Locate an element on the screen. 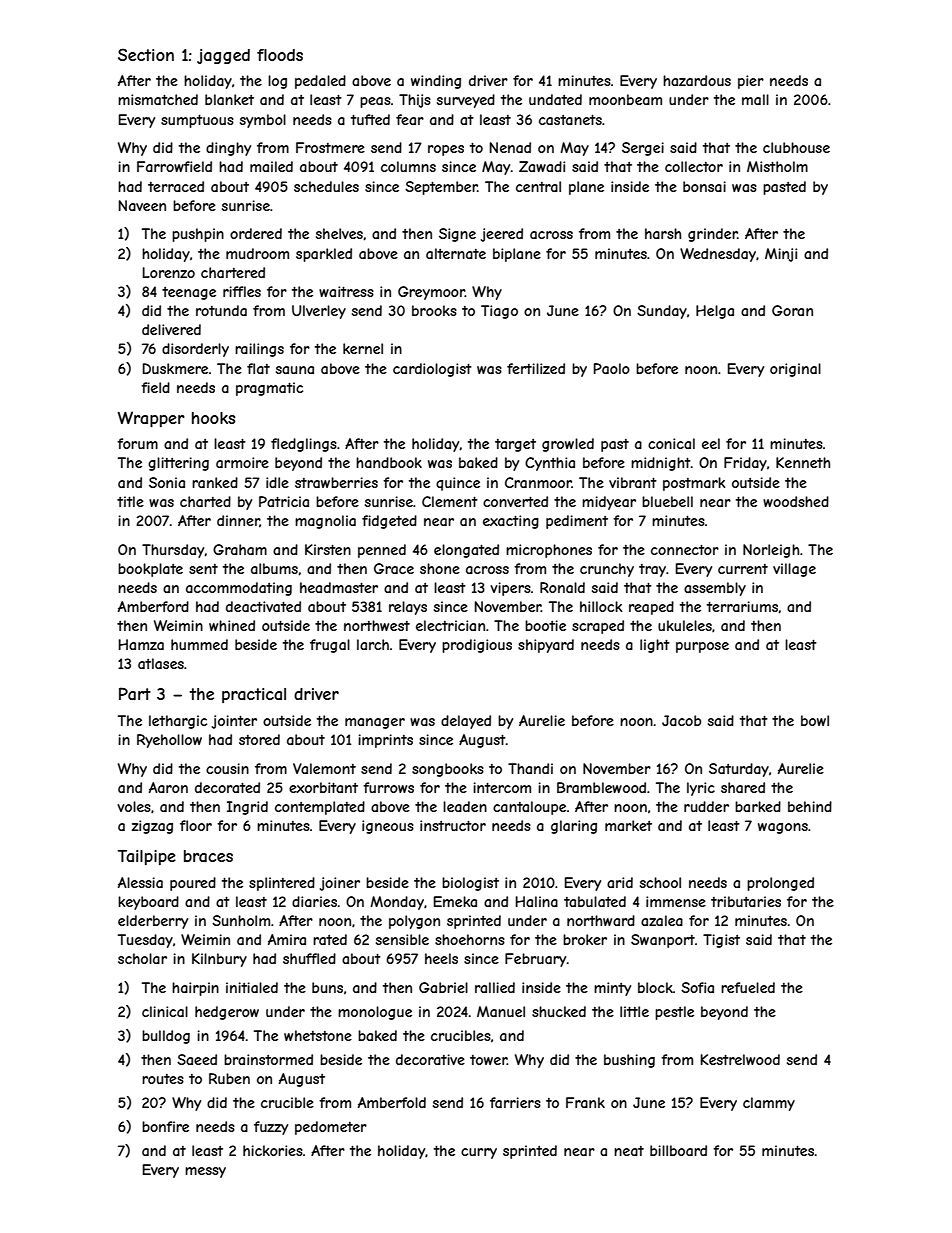 Image resolution: width=952 pixels, height=1233 pixels. lethargic is located at coordinates (178, 722).
